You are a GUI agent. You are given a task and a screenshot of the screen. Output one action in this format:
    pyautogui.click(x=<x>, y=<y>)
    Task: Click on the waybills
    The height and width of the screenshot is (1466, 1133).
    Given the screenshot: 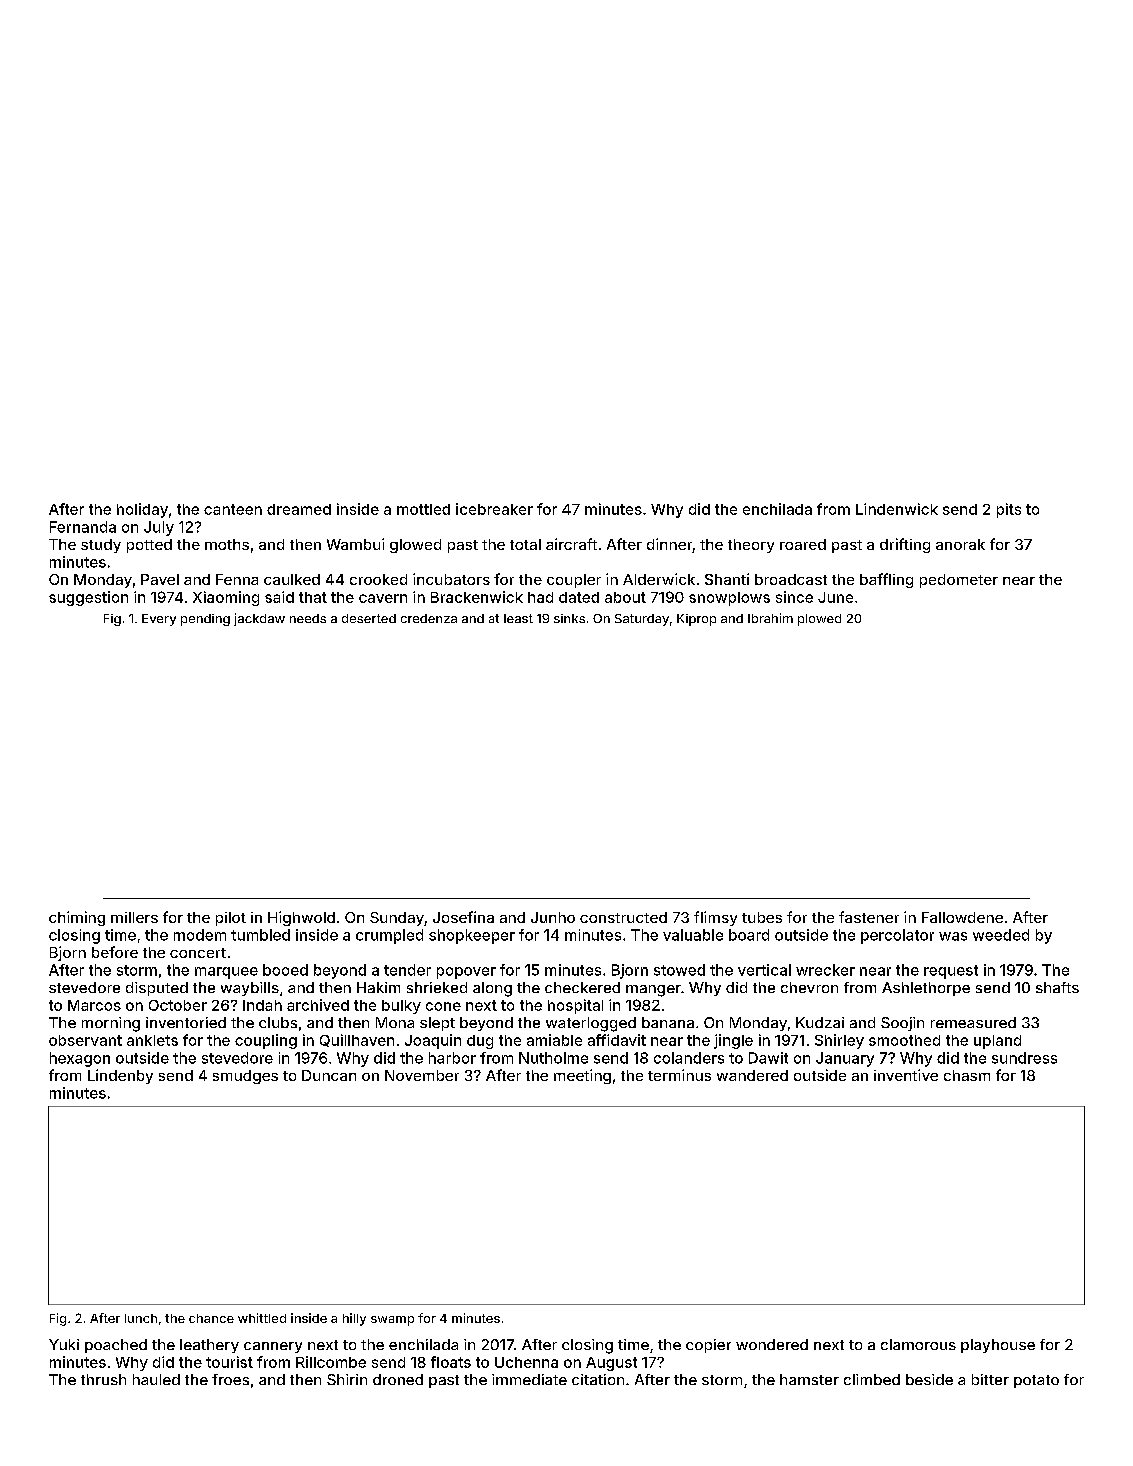 What is the action you would take?
    pyautogui.click(x=250, y=989)
